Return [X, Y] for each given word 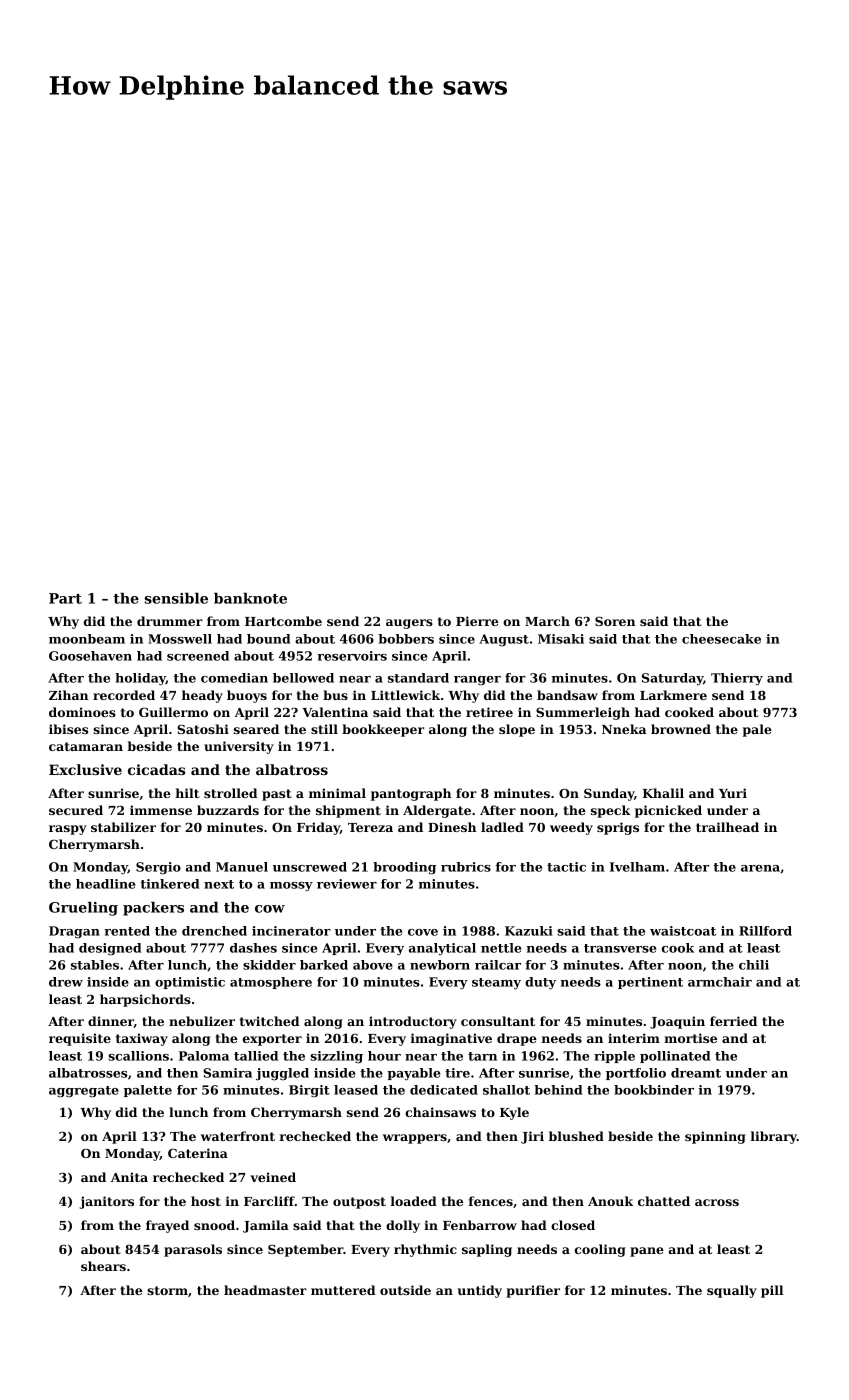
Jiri [532, 1137]
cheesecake [721, 639]
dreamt [696, 1073]
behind [558, 1090]
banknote [250, 598]
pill [772, 1291]
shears [103, 1266]
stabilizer [123, 827]
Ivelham [637, 867]
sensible [176, 598]
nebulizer [202, 1021]
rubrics [466, 867]
